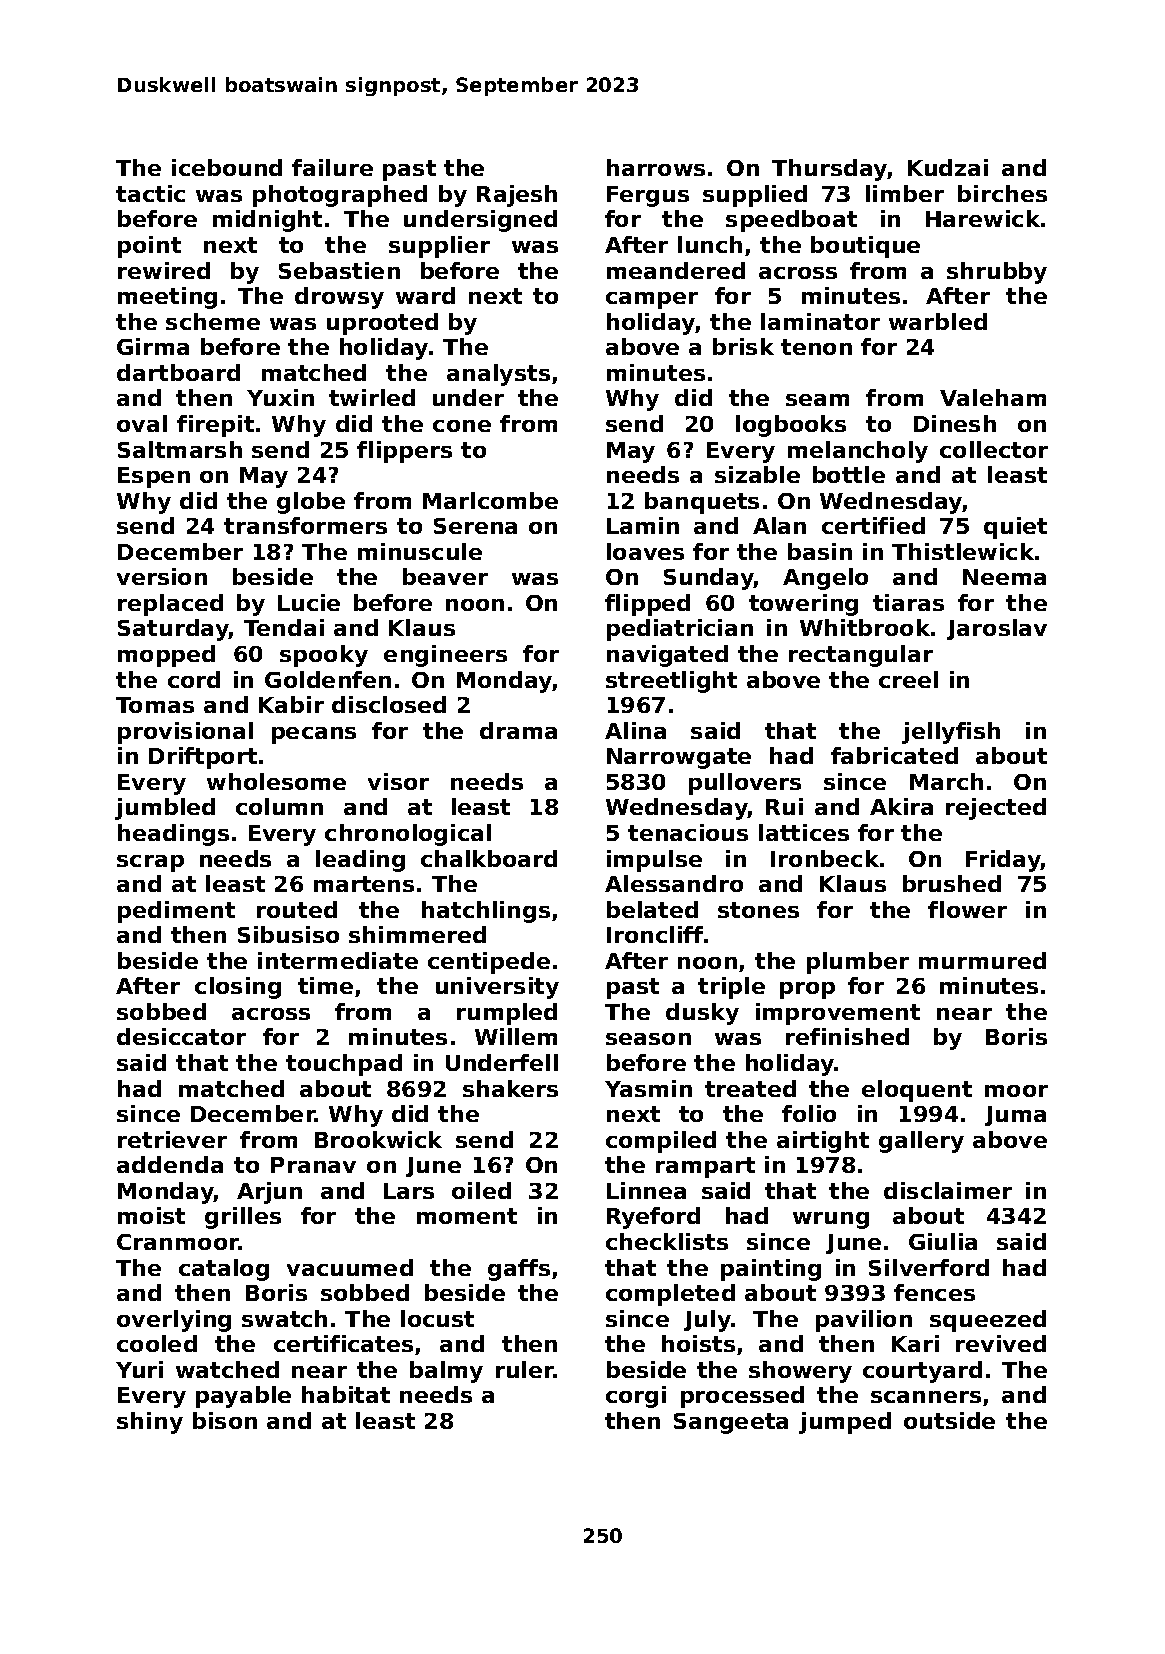 The image size is (1165, 1654). I want to click on retriever, so click(172, 1139).
